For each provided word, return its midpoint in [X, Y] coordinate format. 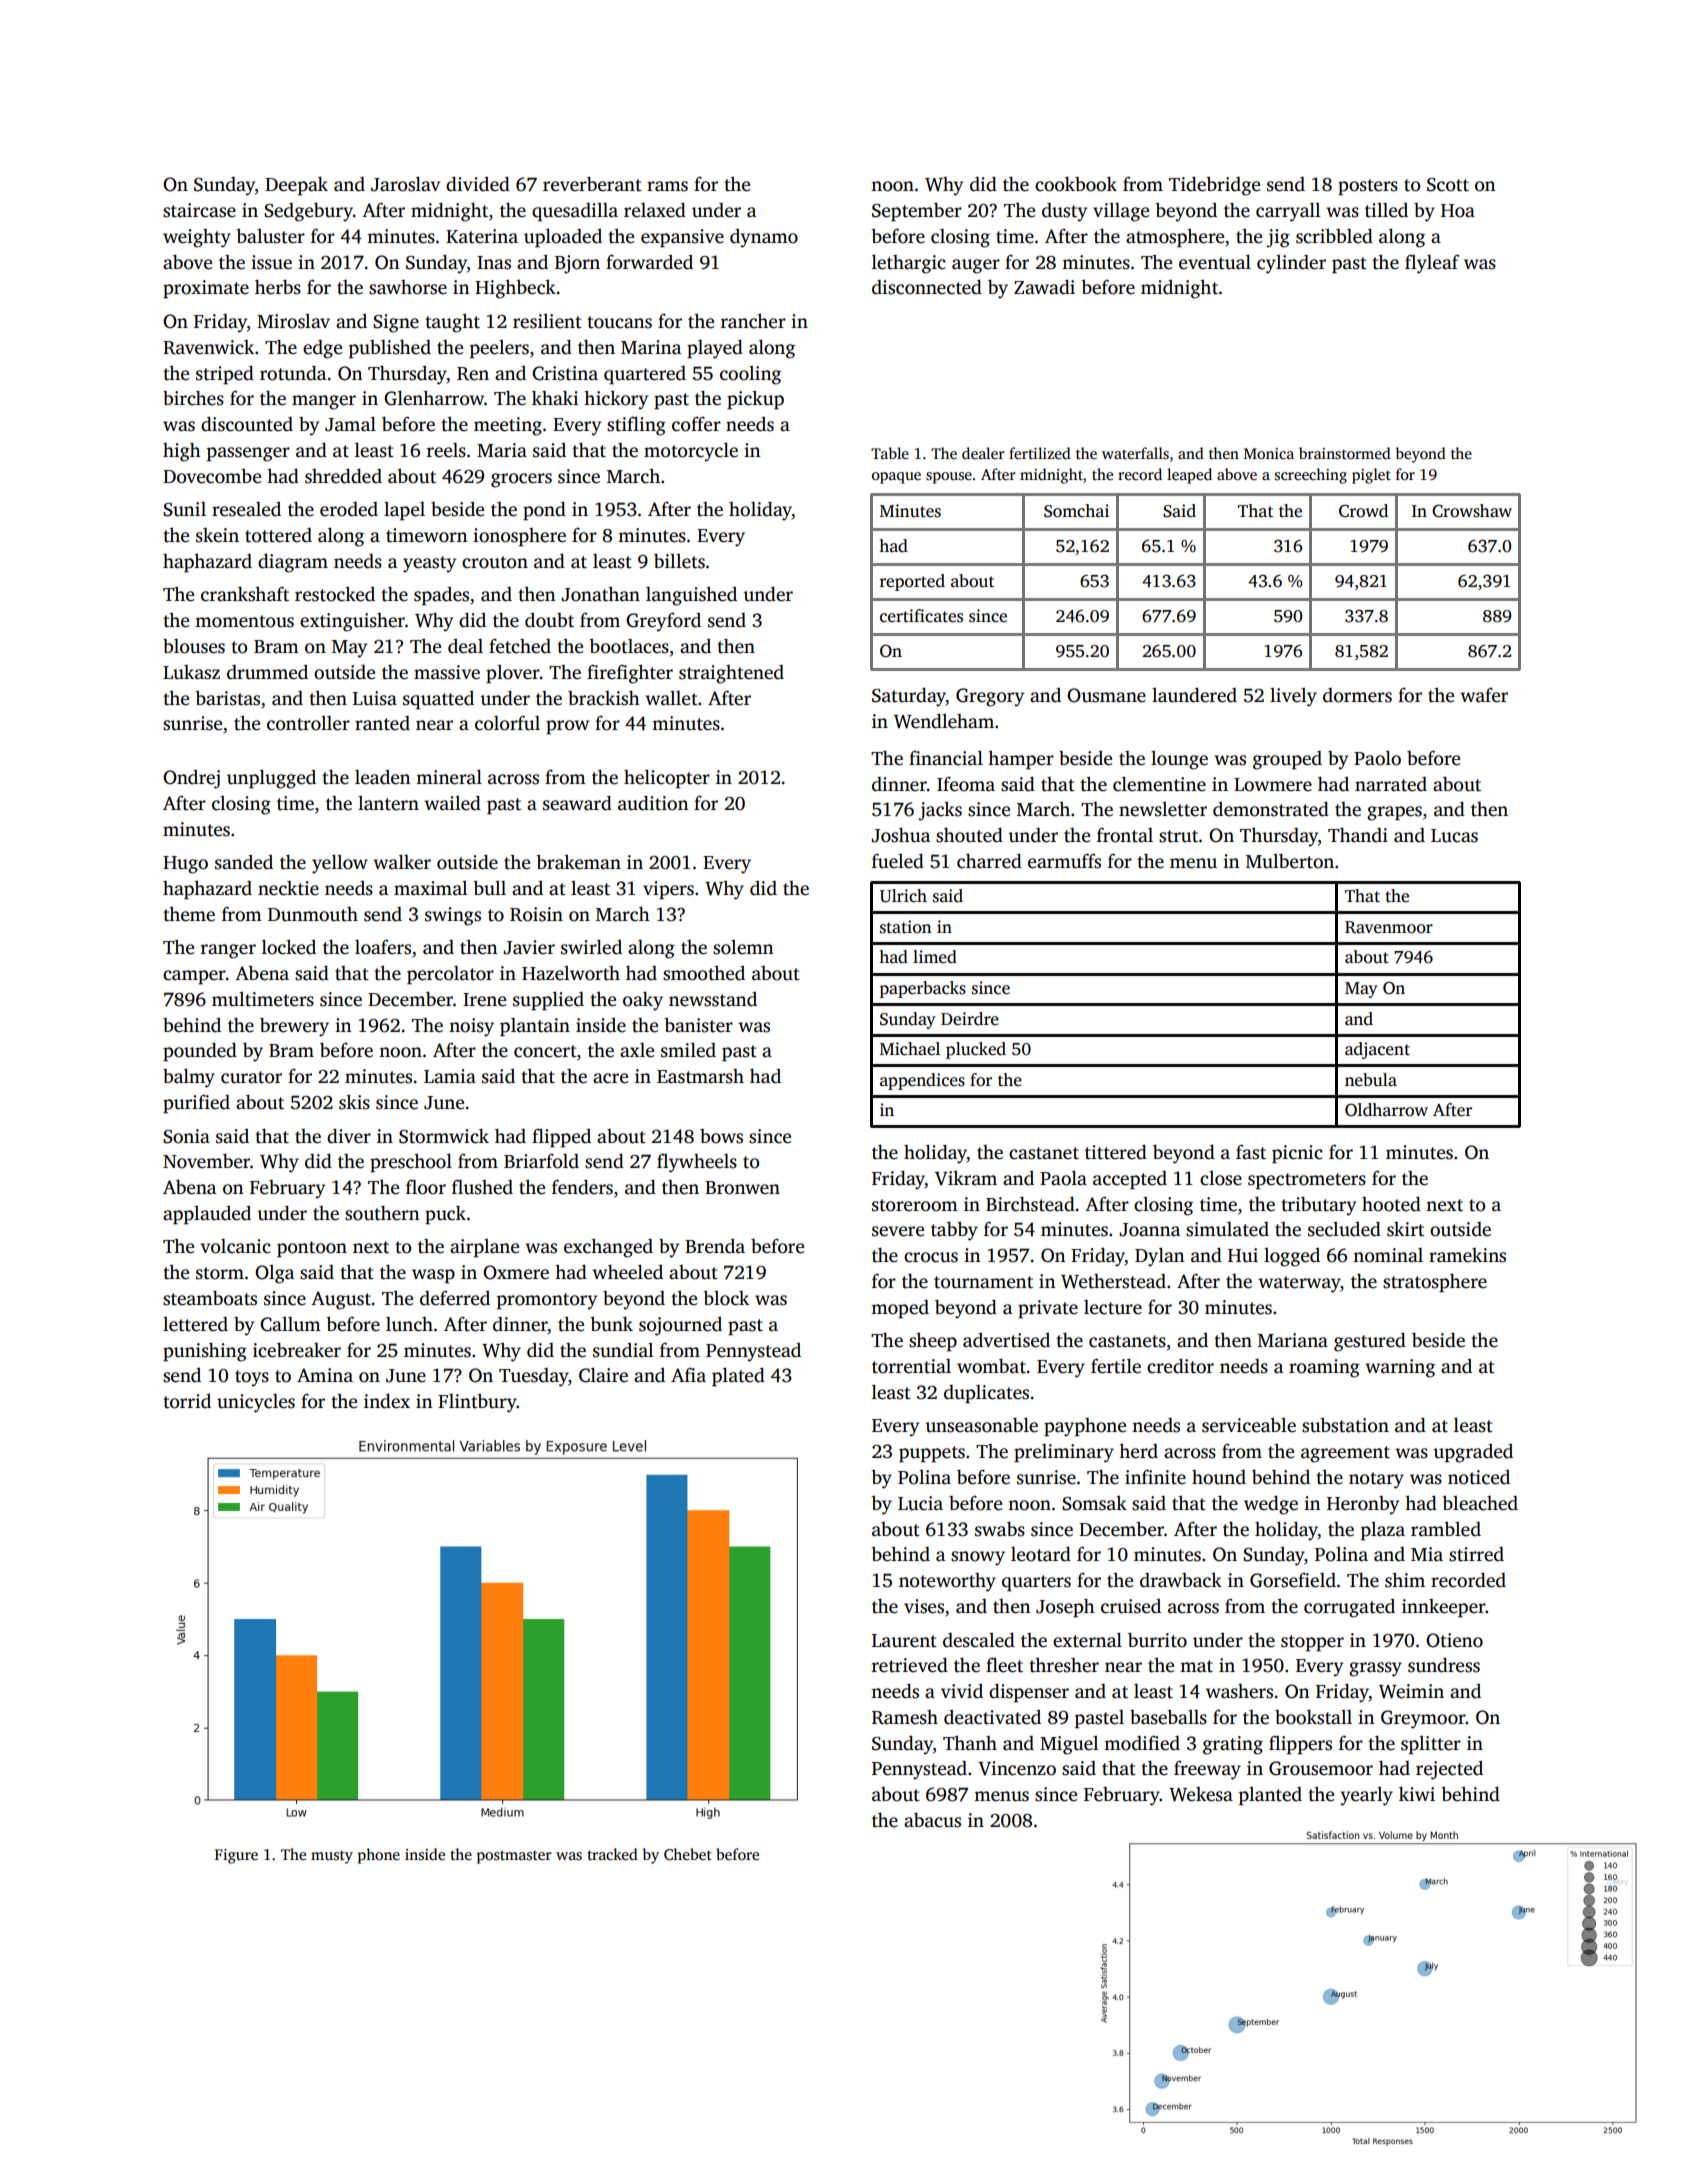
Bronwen [742, 1188]
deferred [455, 1298]
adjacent [1377, 1050]
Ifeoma [966, 784]
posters [1368, 187]
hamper [1021, 760]
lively [1293, 697]
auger [976, 266]
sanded [244, 862]
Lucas [1454, 836]
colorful [507, 723]
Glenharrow [434, 398]
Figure [236, 1856]
